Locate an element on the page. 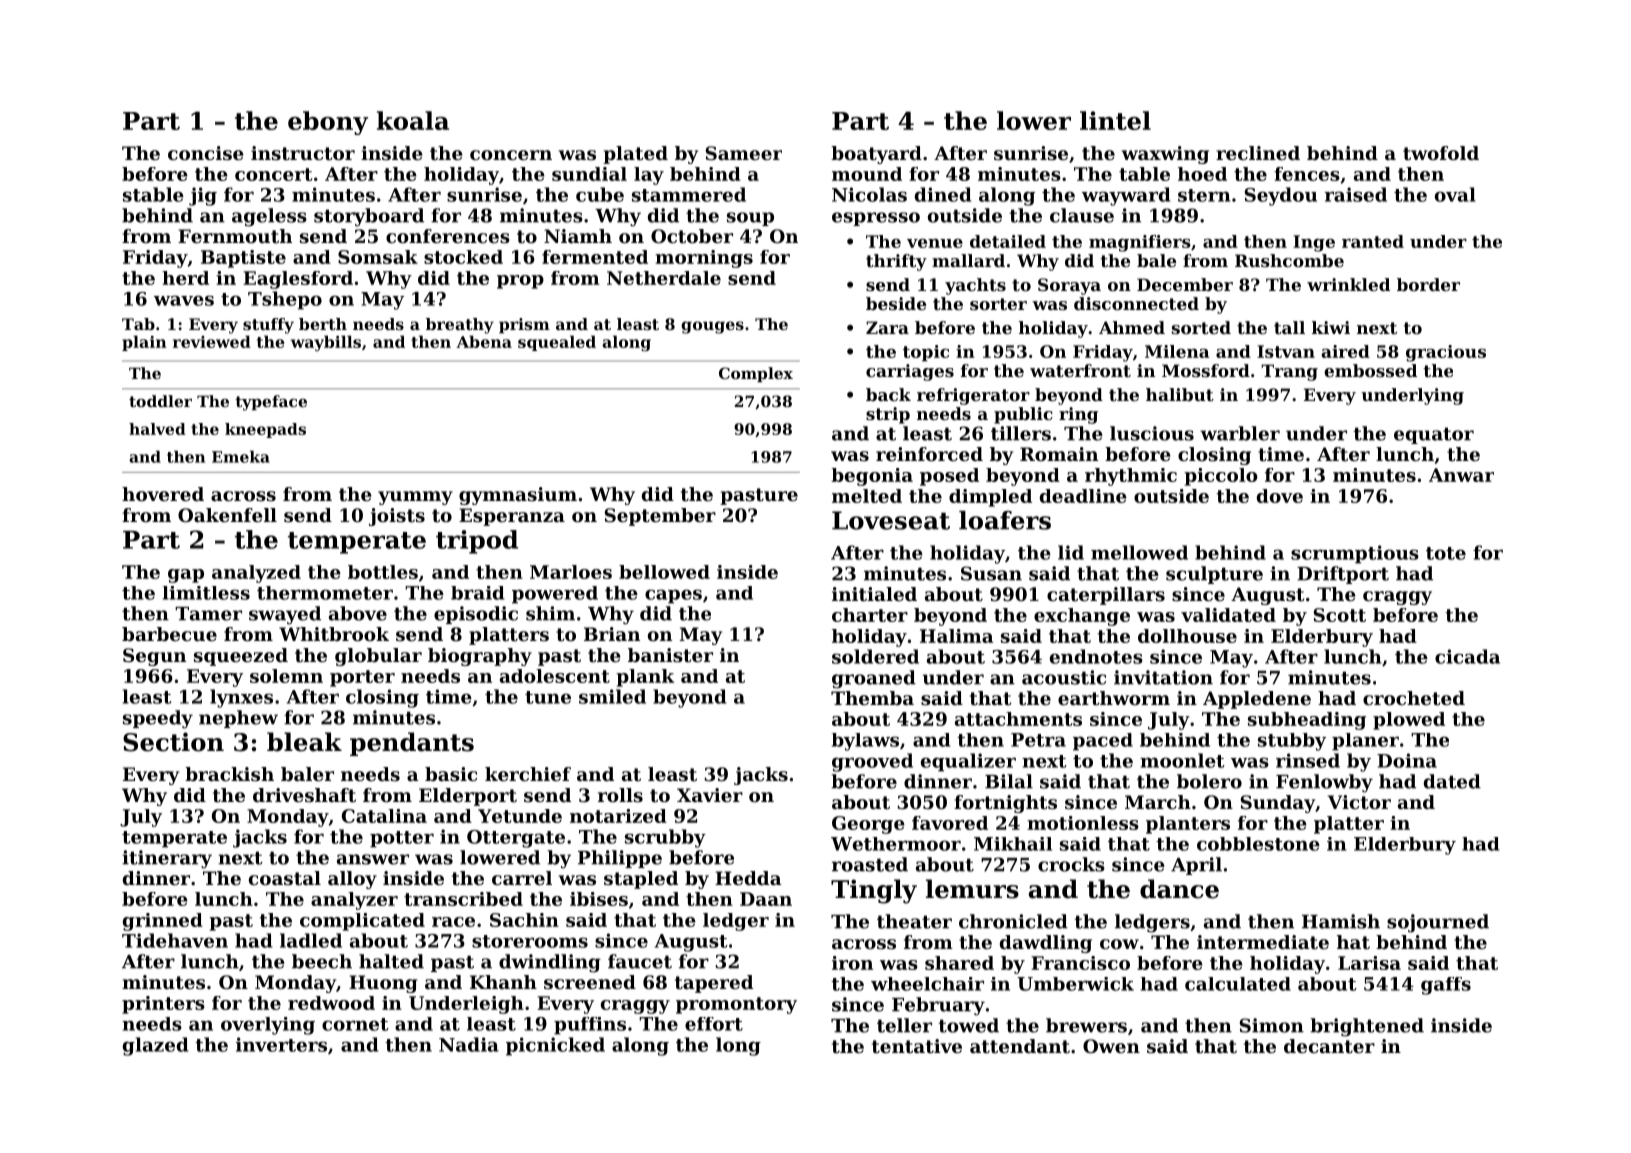 The image size is (1631, 1153). Baptiste is located at coordinates (243, 259).
